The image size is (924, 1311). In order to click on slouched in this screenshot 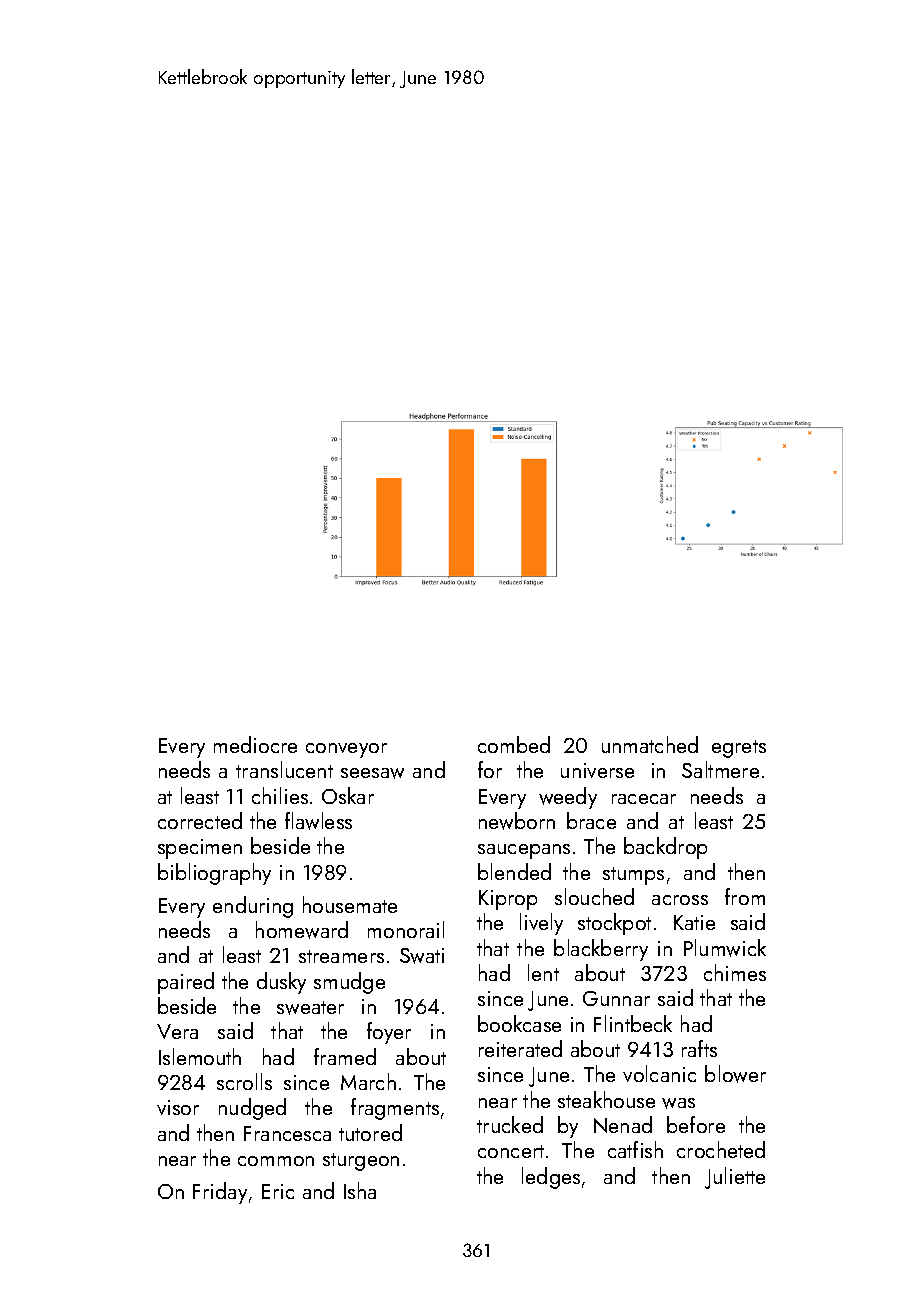, I will do `click(594, 896)`.
